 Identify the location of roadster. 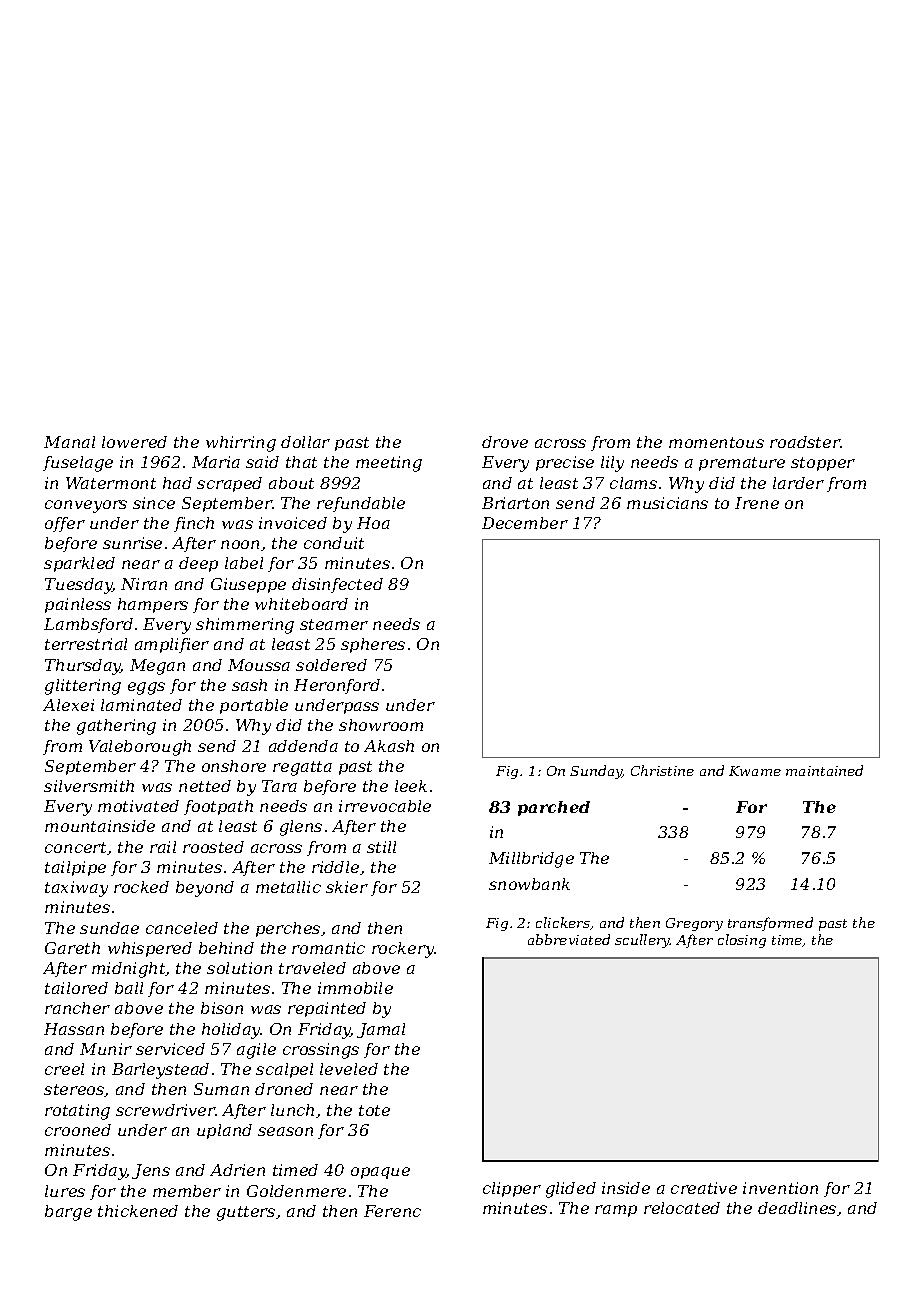
(805, 442).
